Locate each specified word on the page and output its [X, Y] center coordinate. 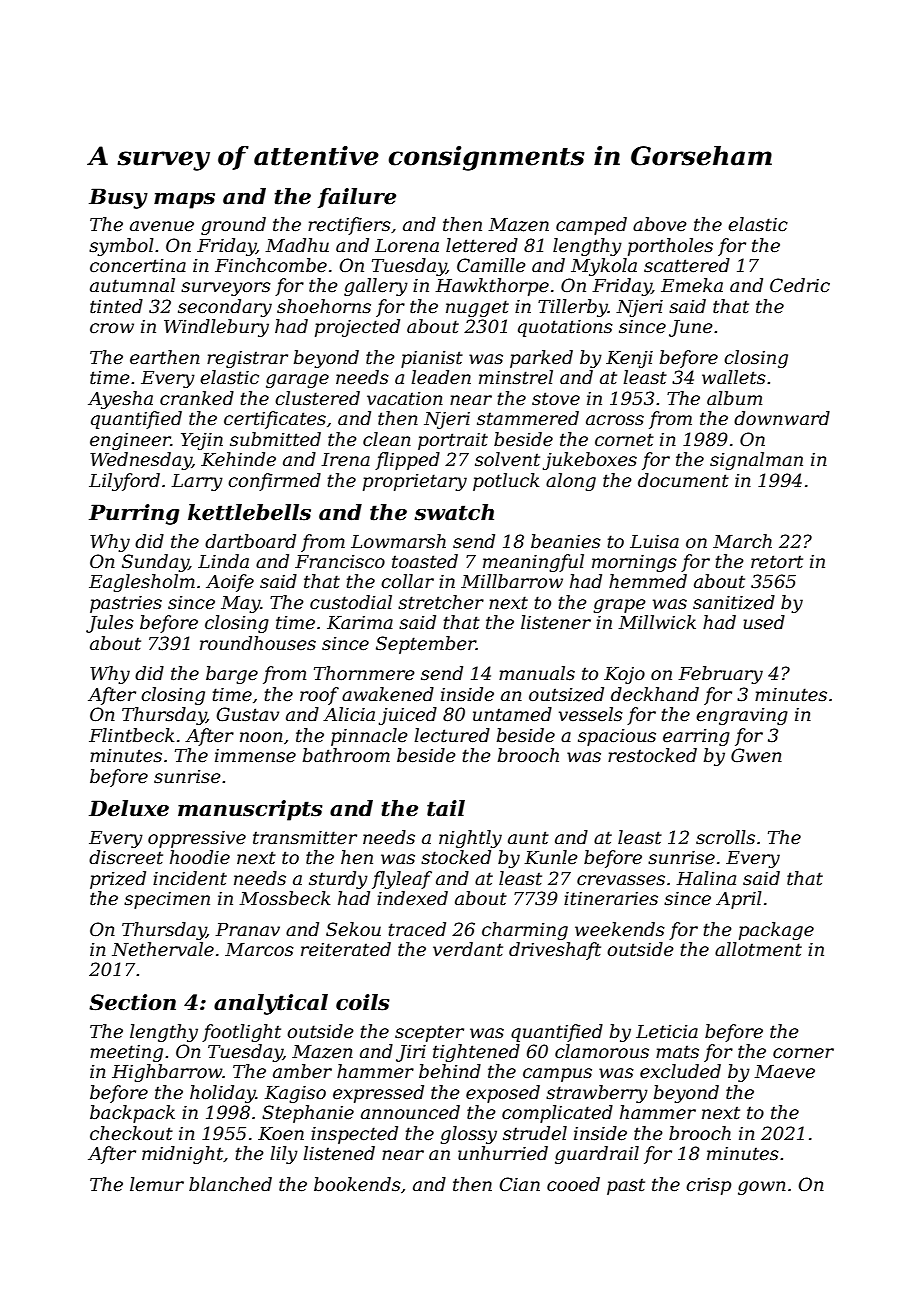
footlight [241, 1033]
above [660, 224]
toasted [425, 561]
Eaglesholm [142, 583]
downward [782, 418]
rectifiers [349, 226]
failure [357, 198]
